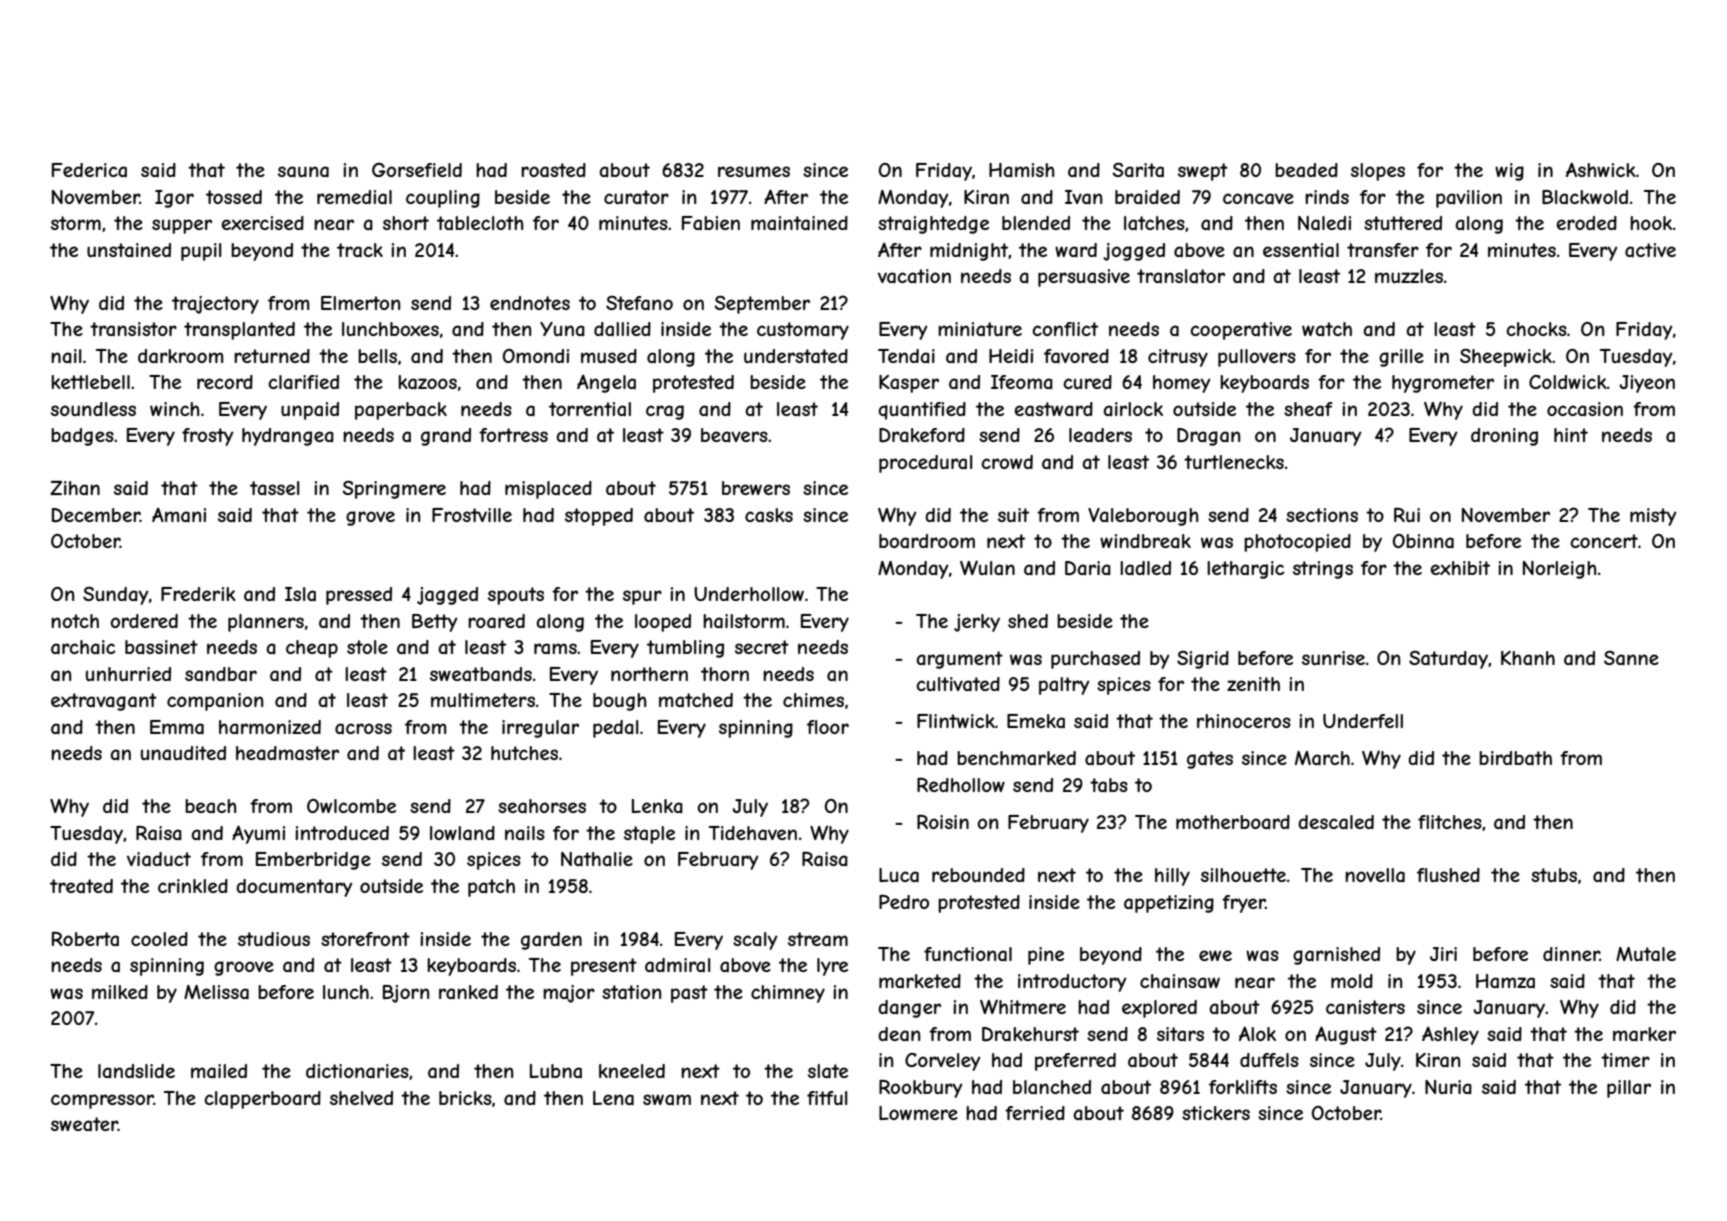 Image resolution: width=1727 pixels, height=1221 pixels. I want to click on harmonized, so click(270, 727).
